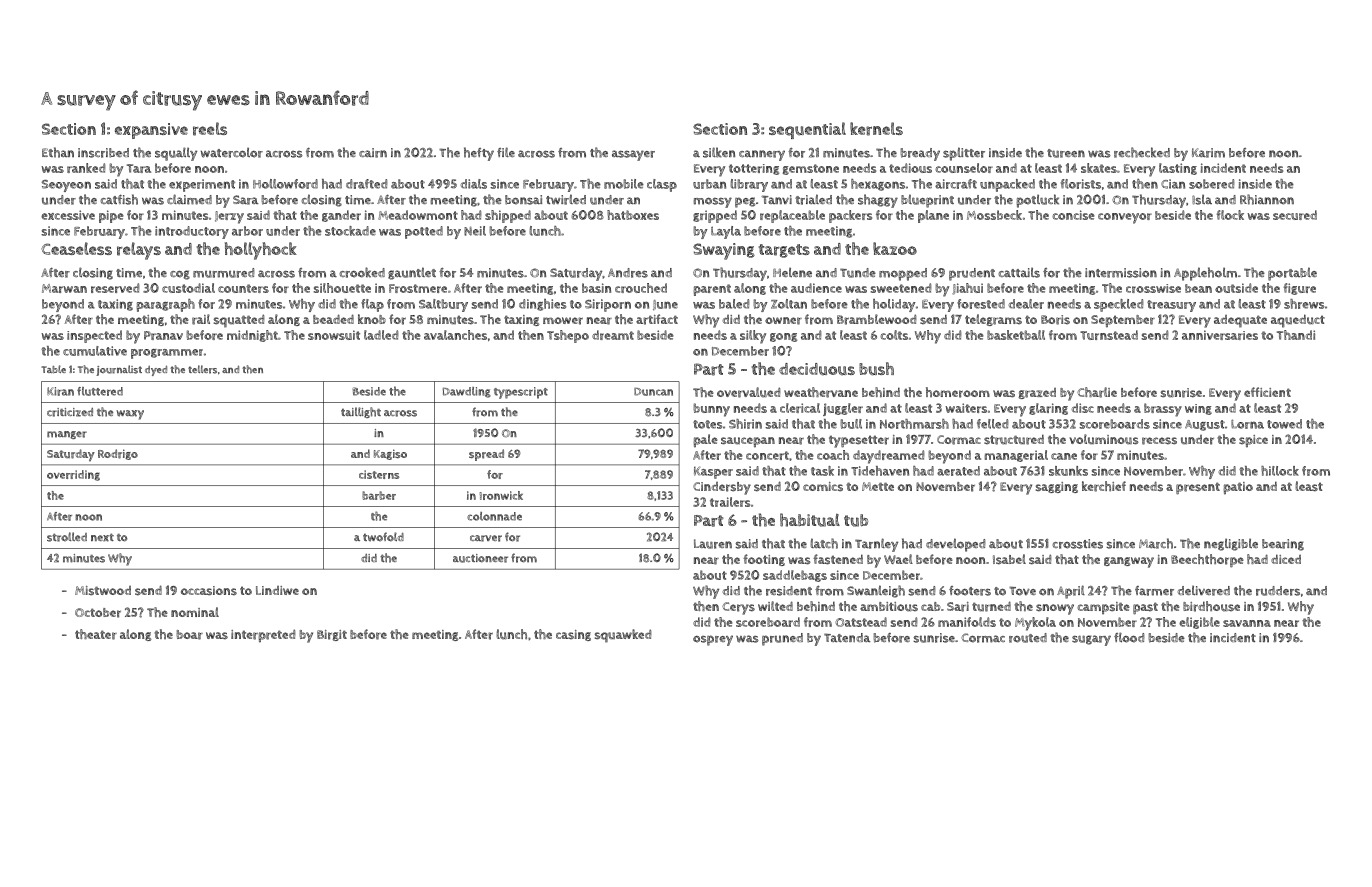  I want to click on nominal, so click(195, 612).
